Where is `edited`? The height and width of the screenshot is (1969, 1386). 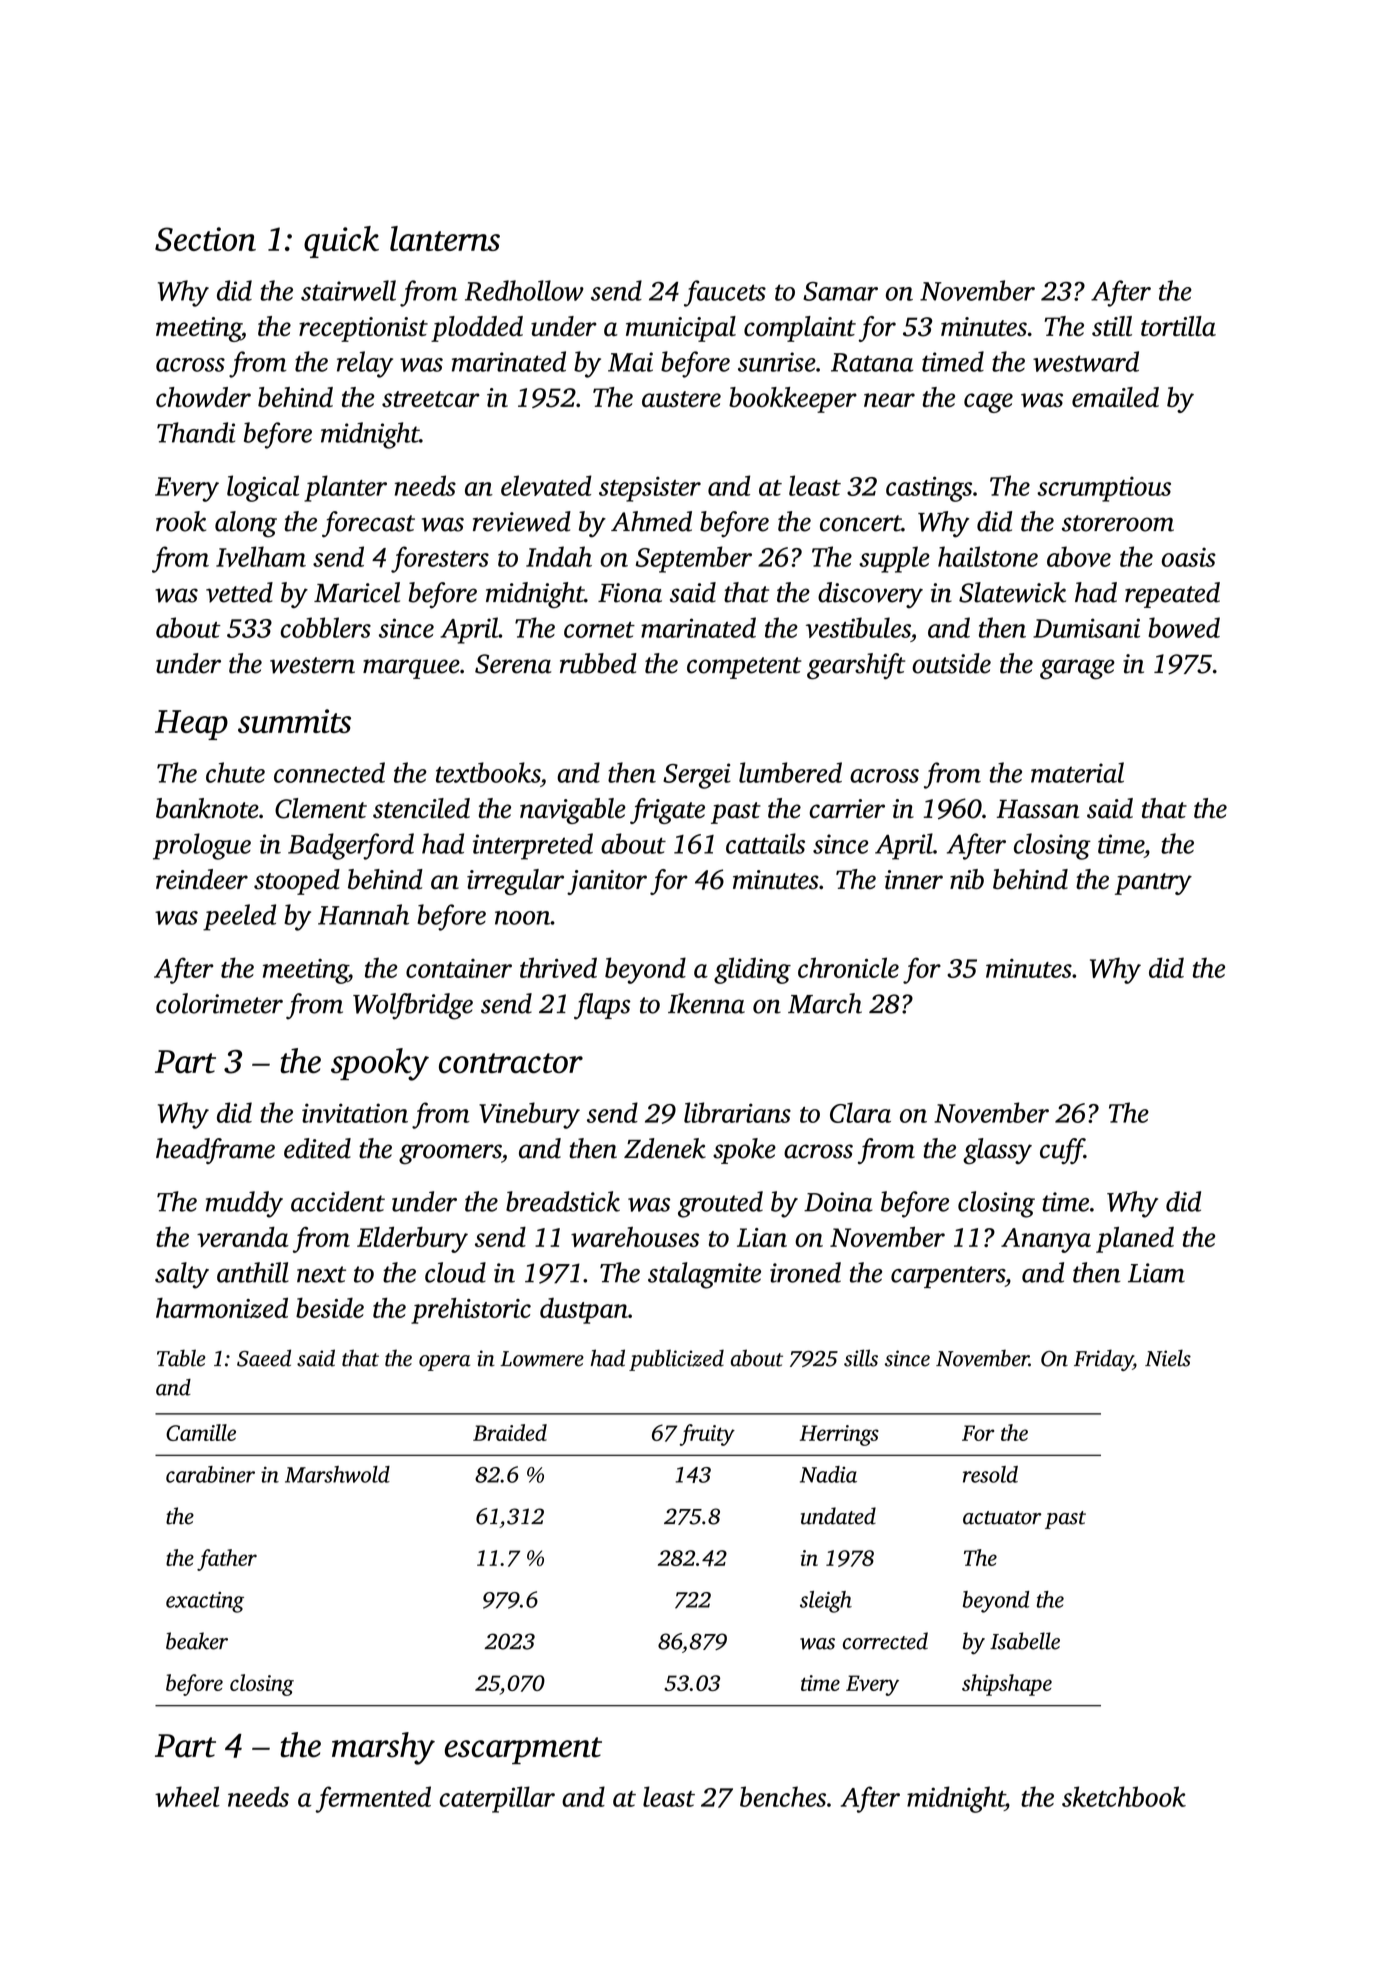 edited is located at coordinates (317, 1148).
